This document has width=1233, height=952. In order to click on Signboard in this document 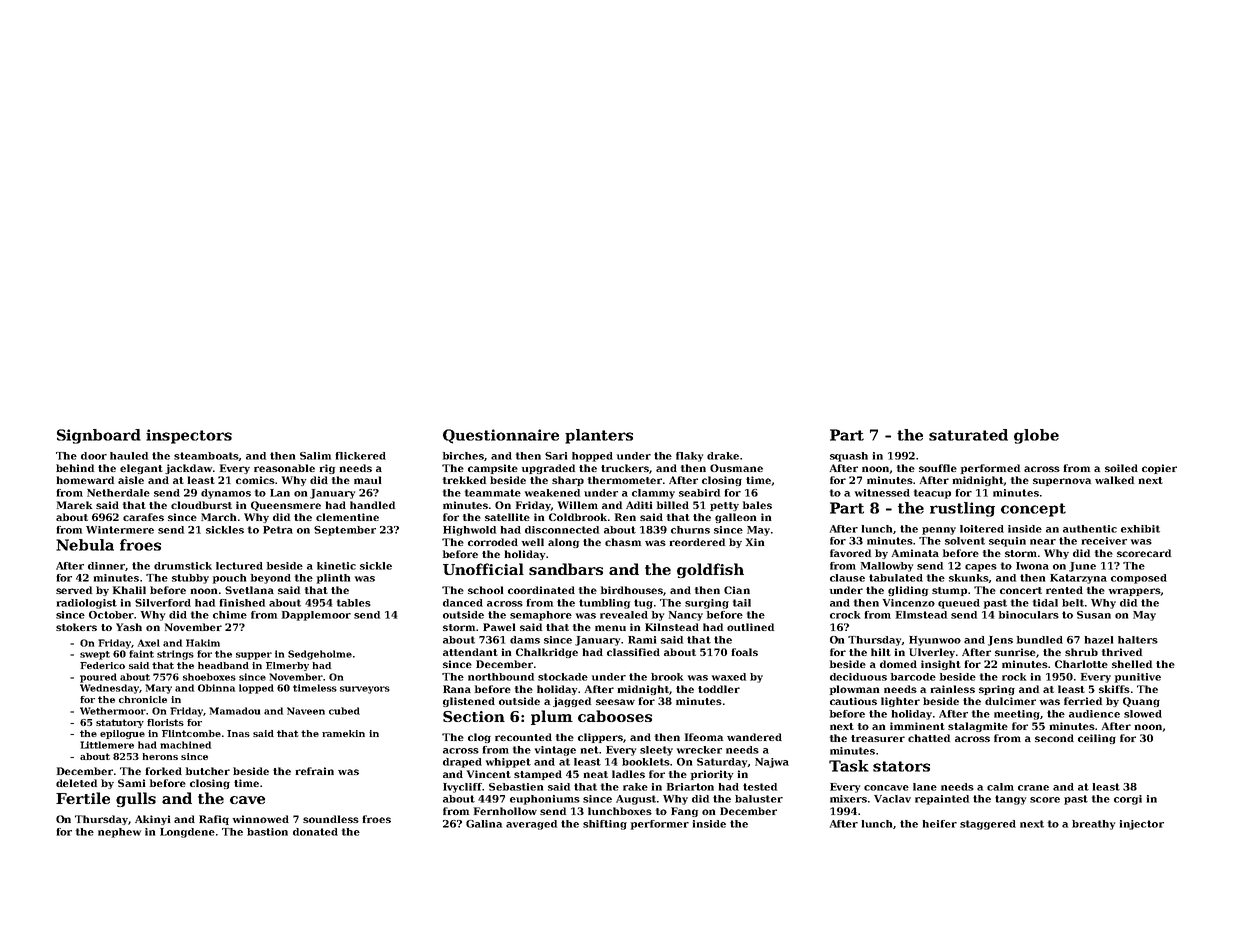, I will do `click(99, 436)`.
